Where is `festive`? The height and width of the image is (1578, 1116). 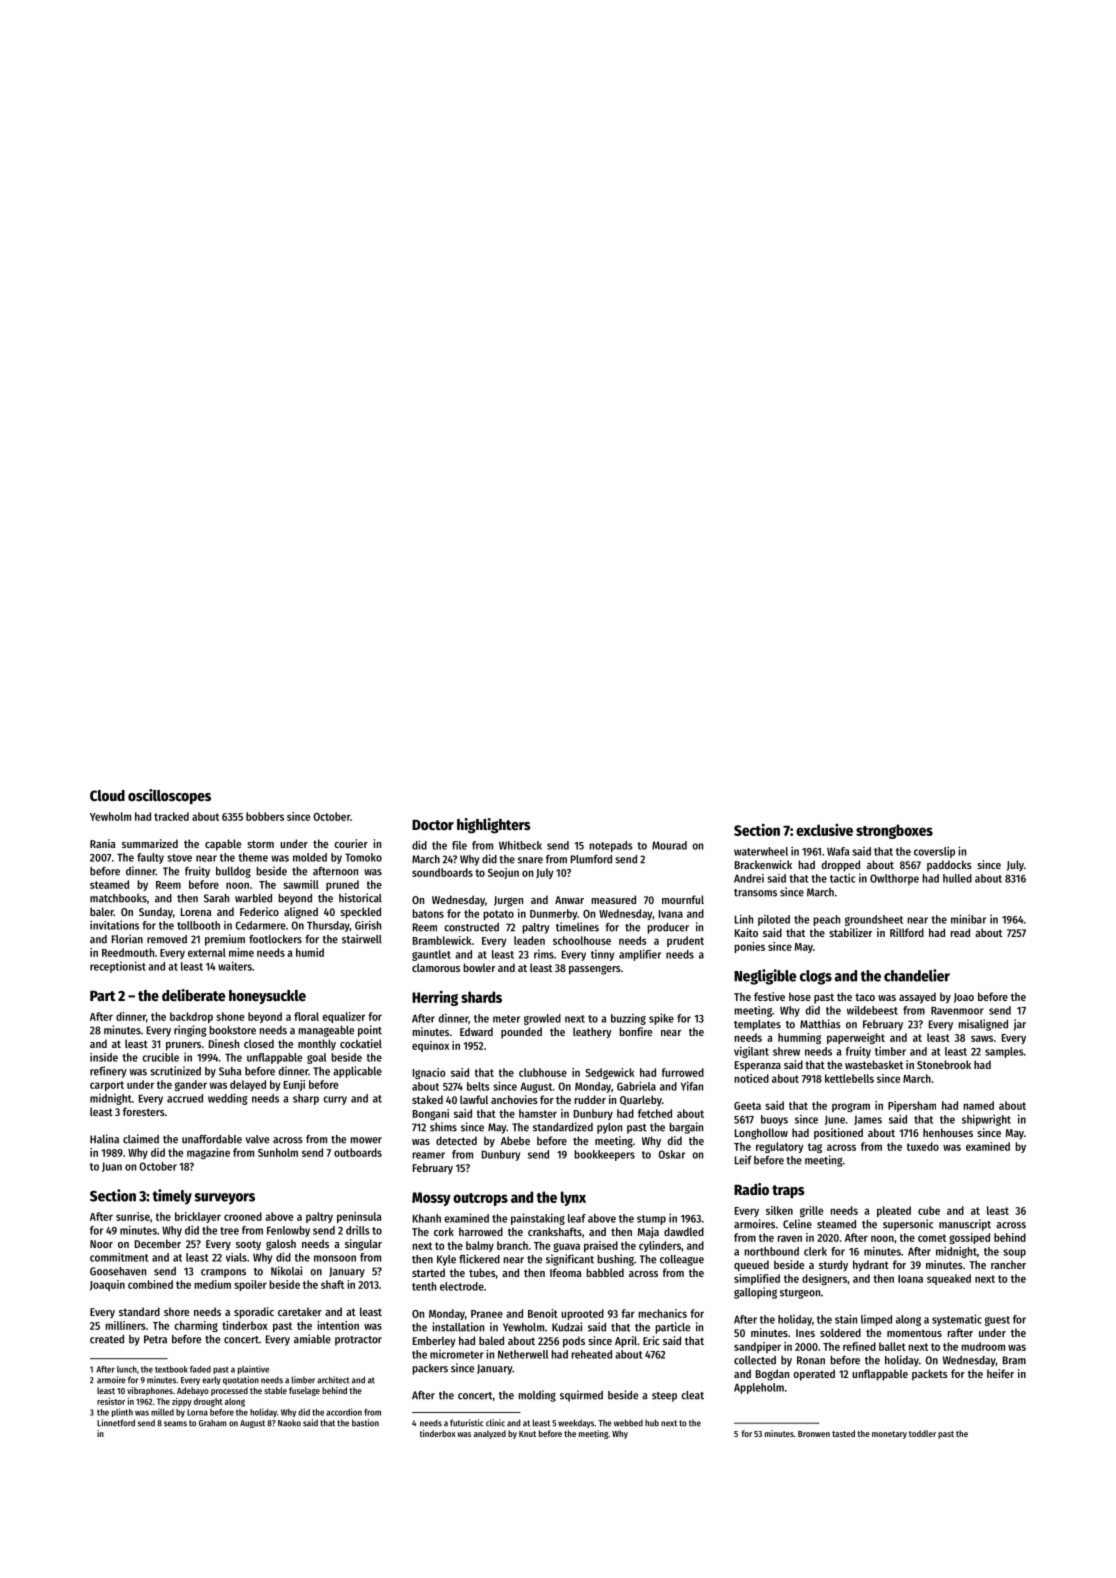 festive is located at coordinates (769, 996).
